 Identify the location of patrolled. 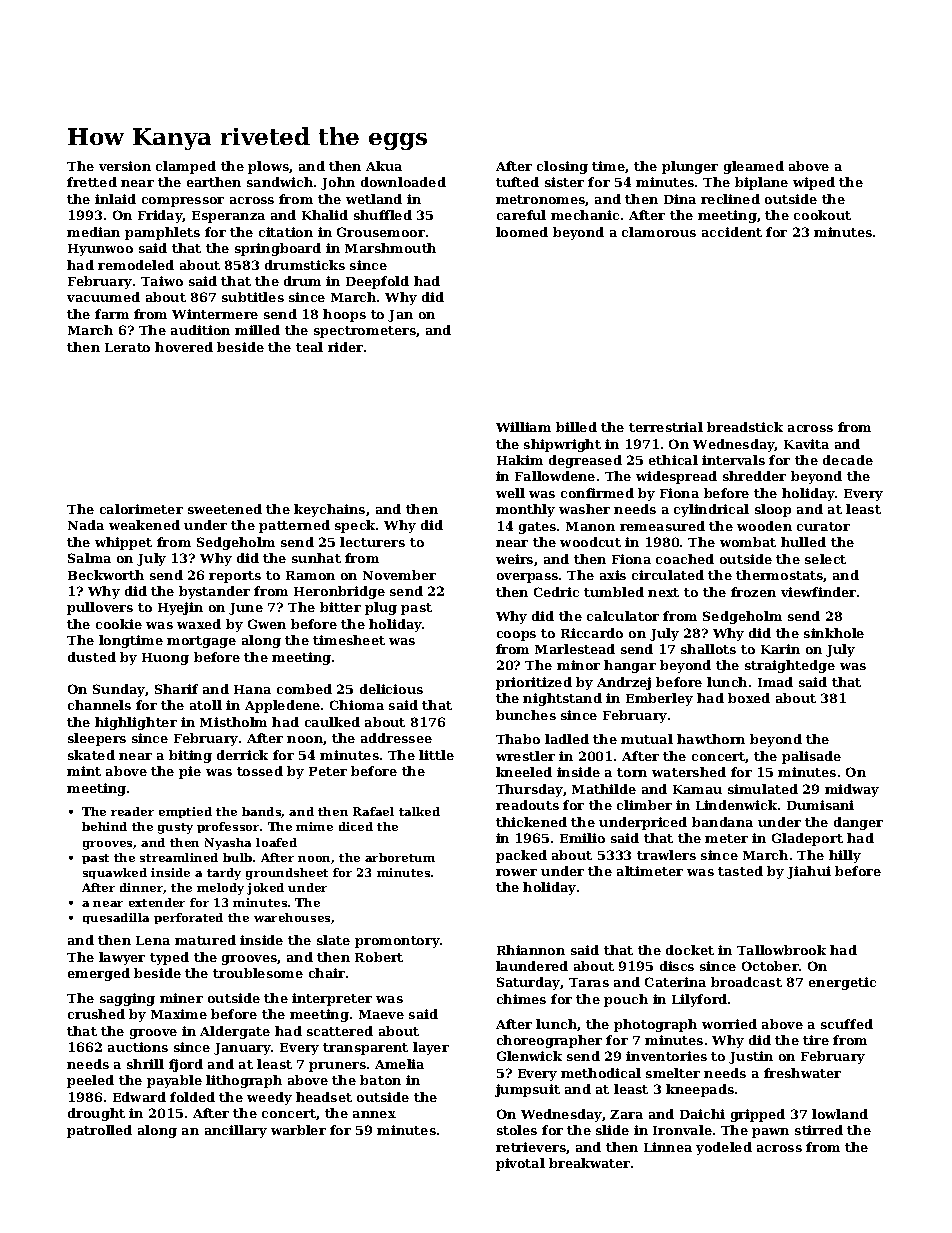
(99, 1131).
